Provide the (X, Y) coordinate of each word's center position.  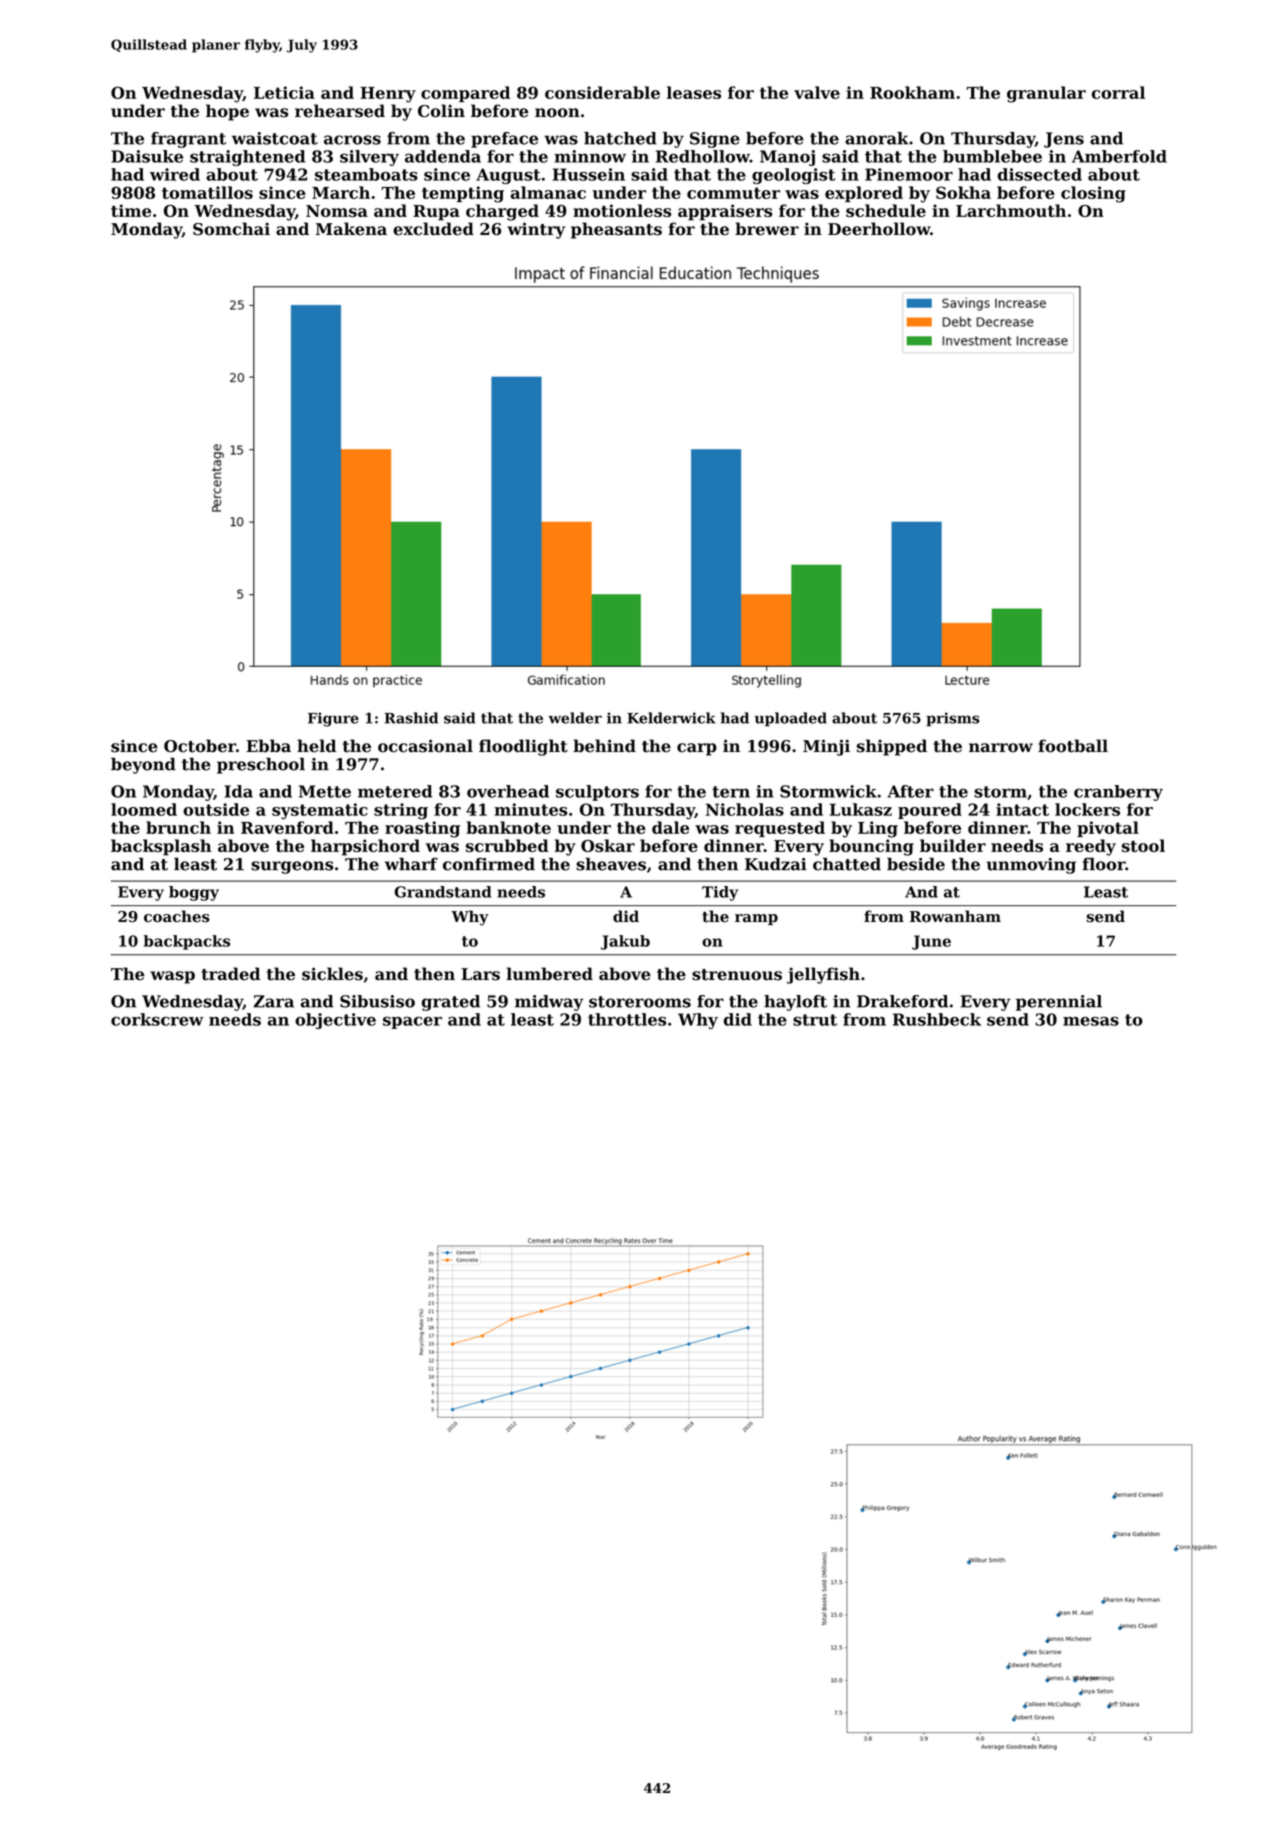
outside (216, 809)
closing (1093, 194)
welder (575, 718)
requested (780, 829)
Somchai (231, 229)
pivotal (1108, 829)
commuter (733, 193)
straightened (247, 158)
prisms (952, 719)
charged (502, 212)
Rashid (411, 718)
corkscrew (157, 1019)
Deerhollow (879, 229)
